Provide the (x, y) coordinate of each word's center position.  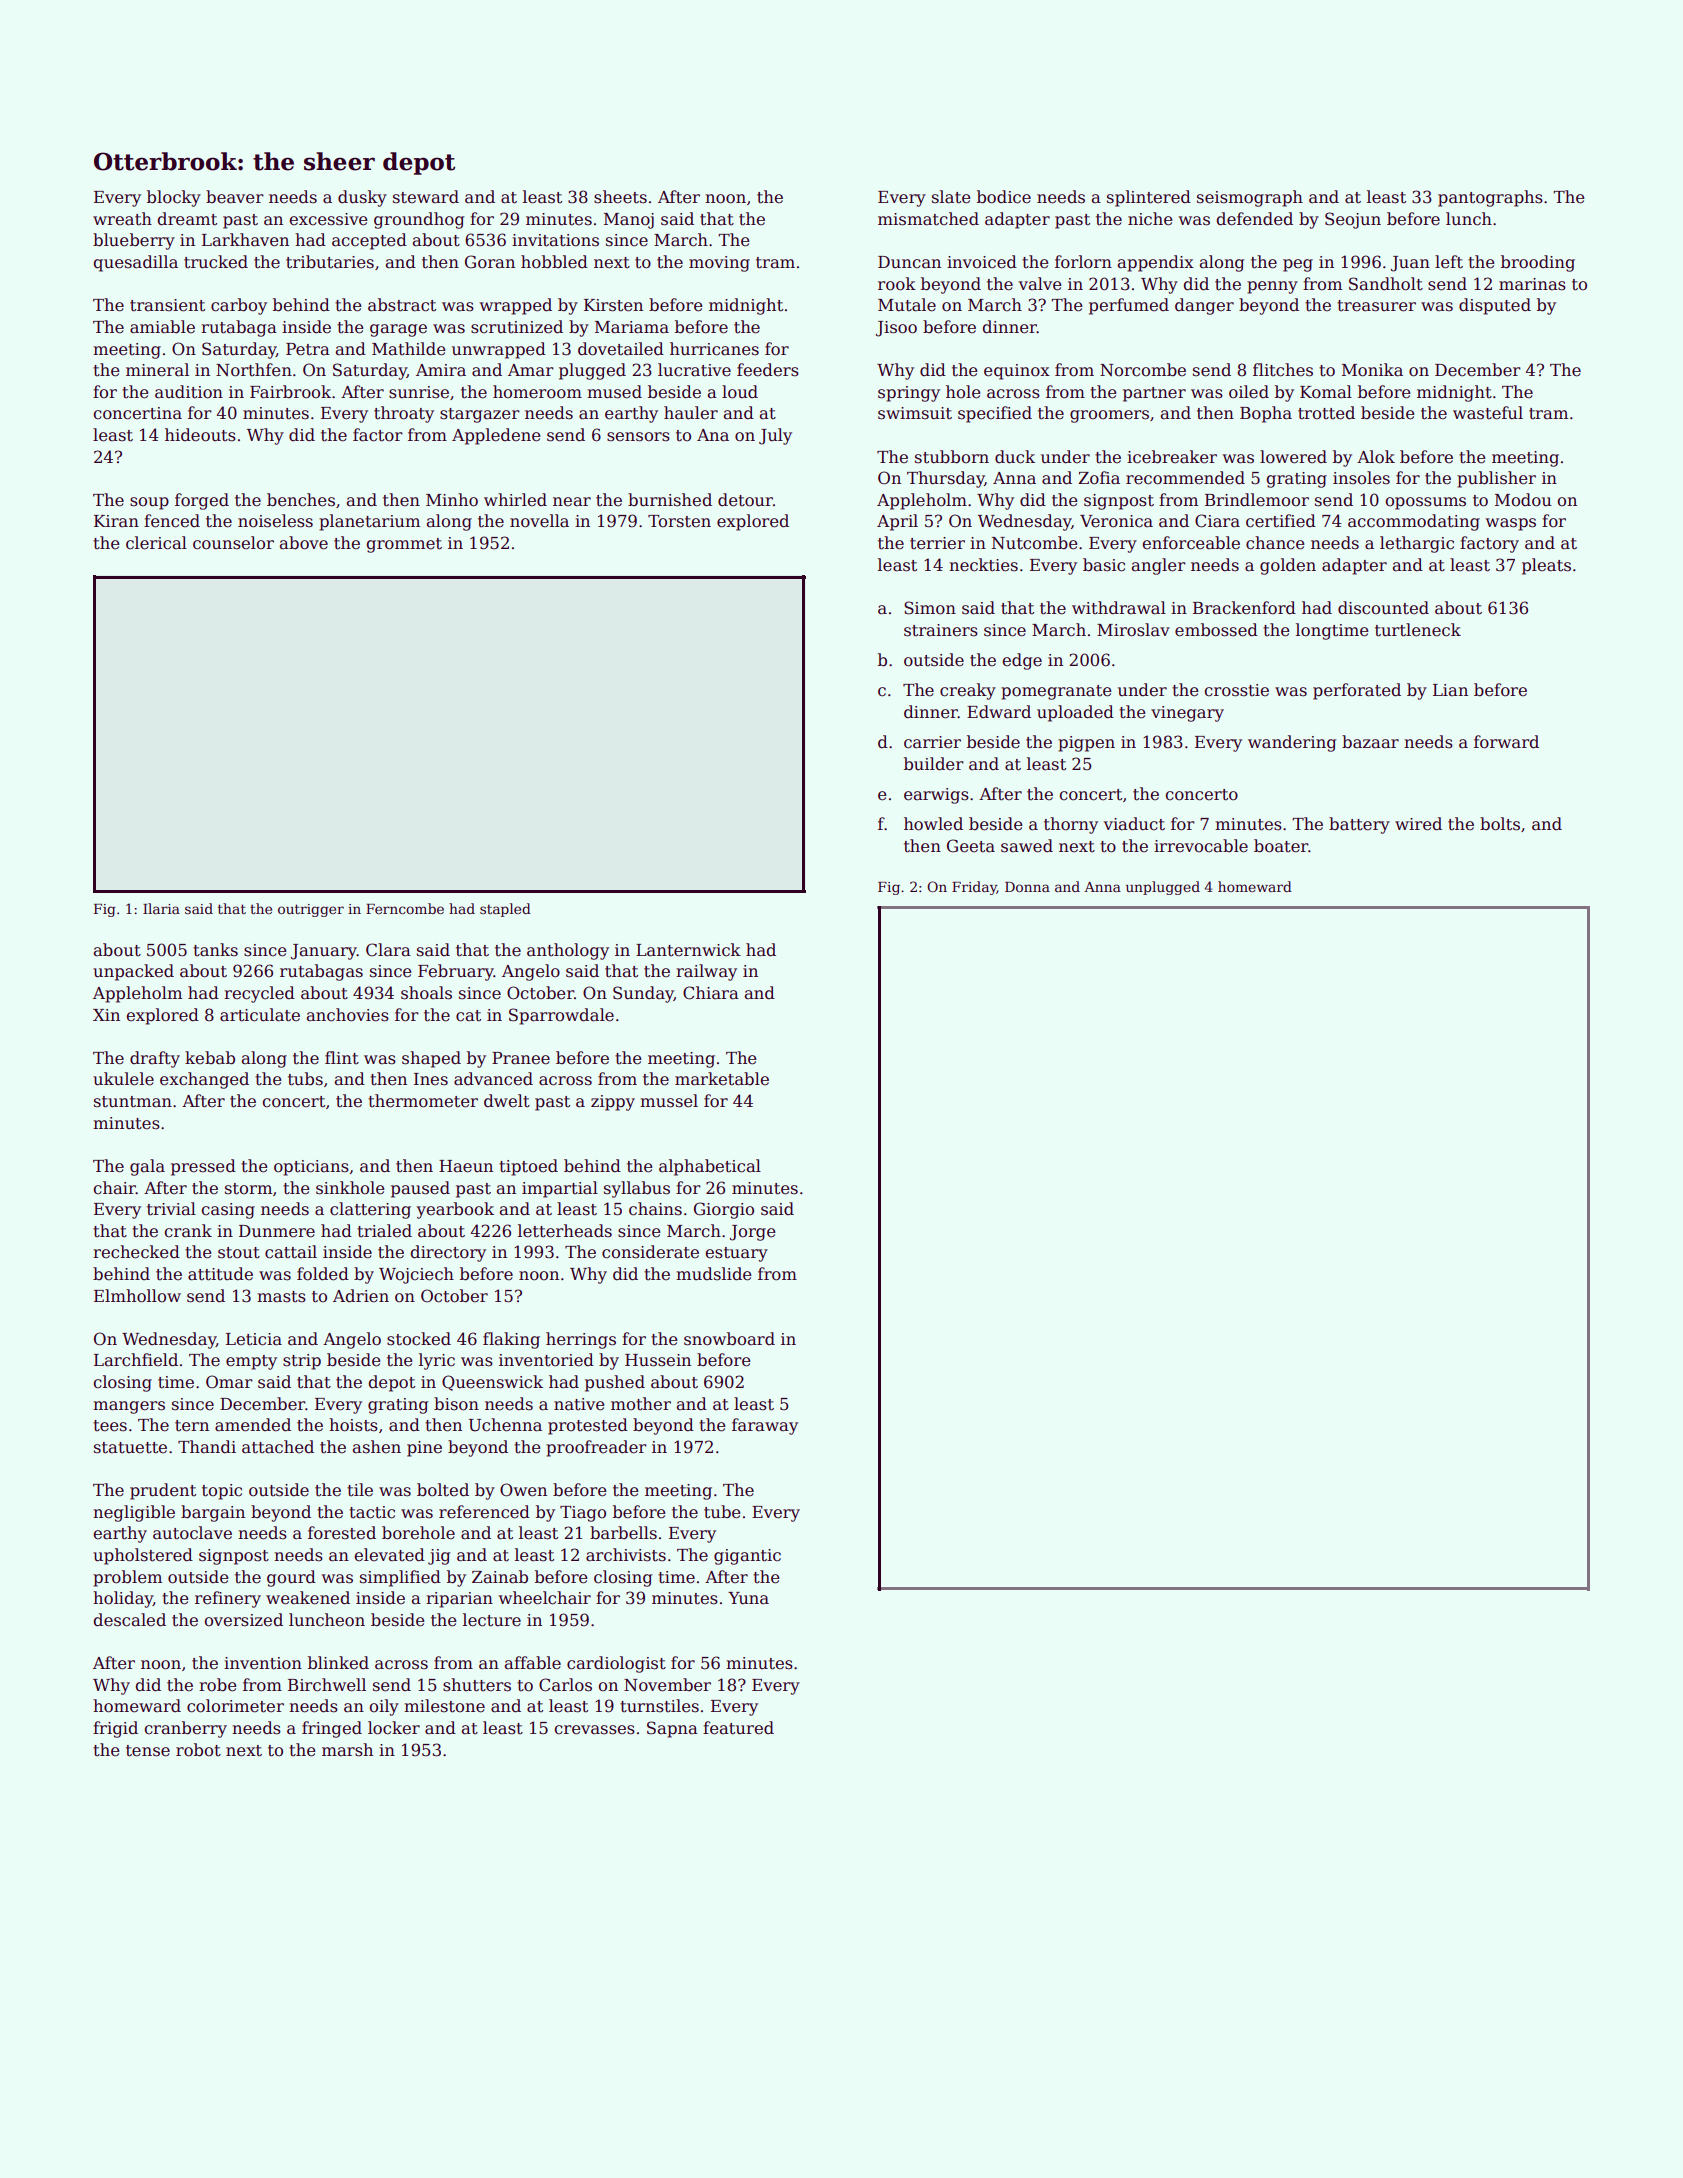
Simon (930, 608)
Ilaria (161, 908)
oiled (1249, 392)
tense (148, 1751)
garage (398, 330)
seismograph (1250, 198)
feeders (768, 370)
